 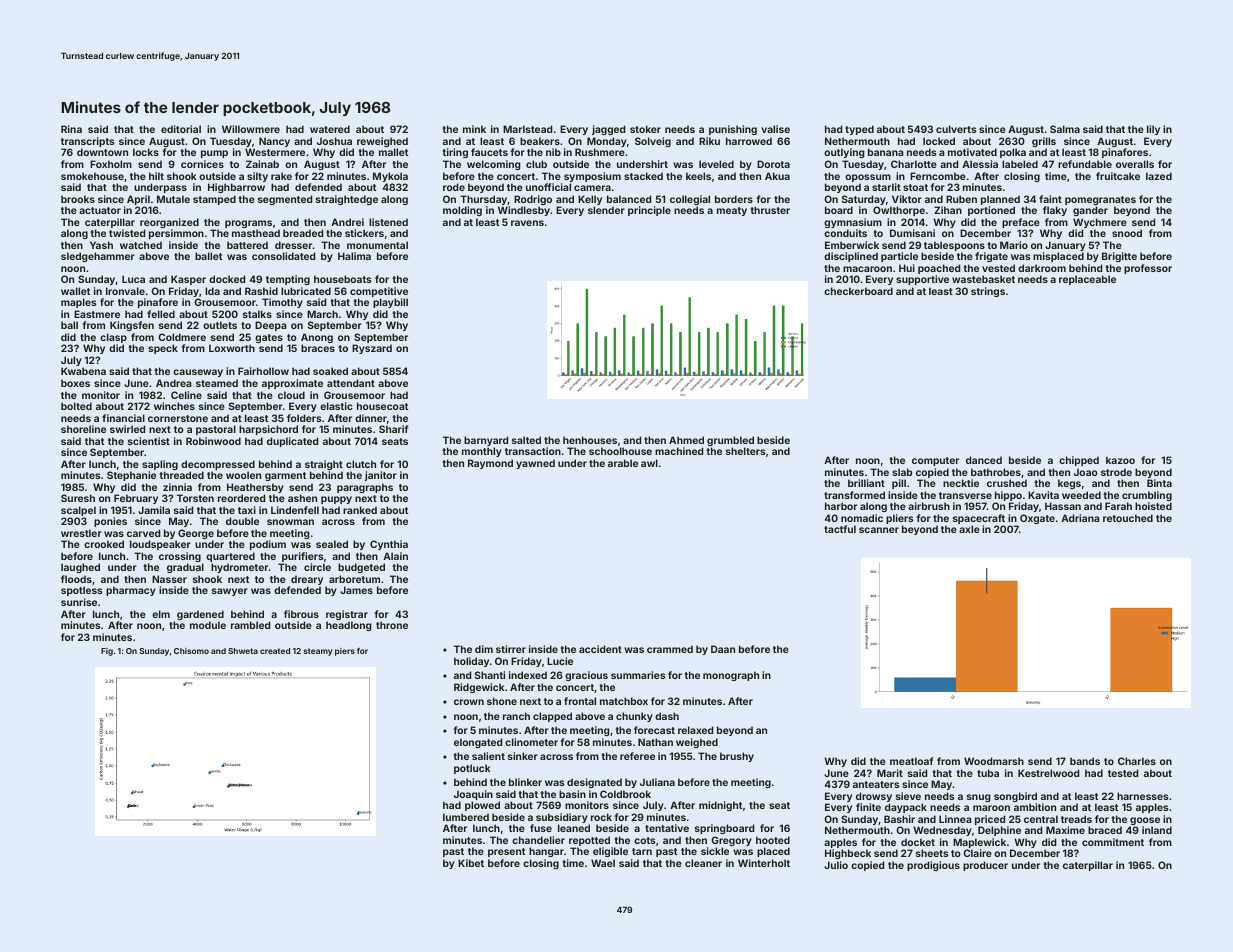 I want to click on Chisomo, so click(x=191, y=651).
